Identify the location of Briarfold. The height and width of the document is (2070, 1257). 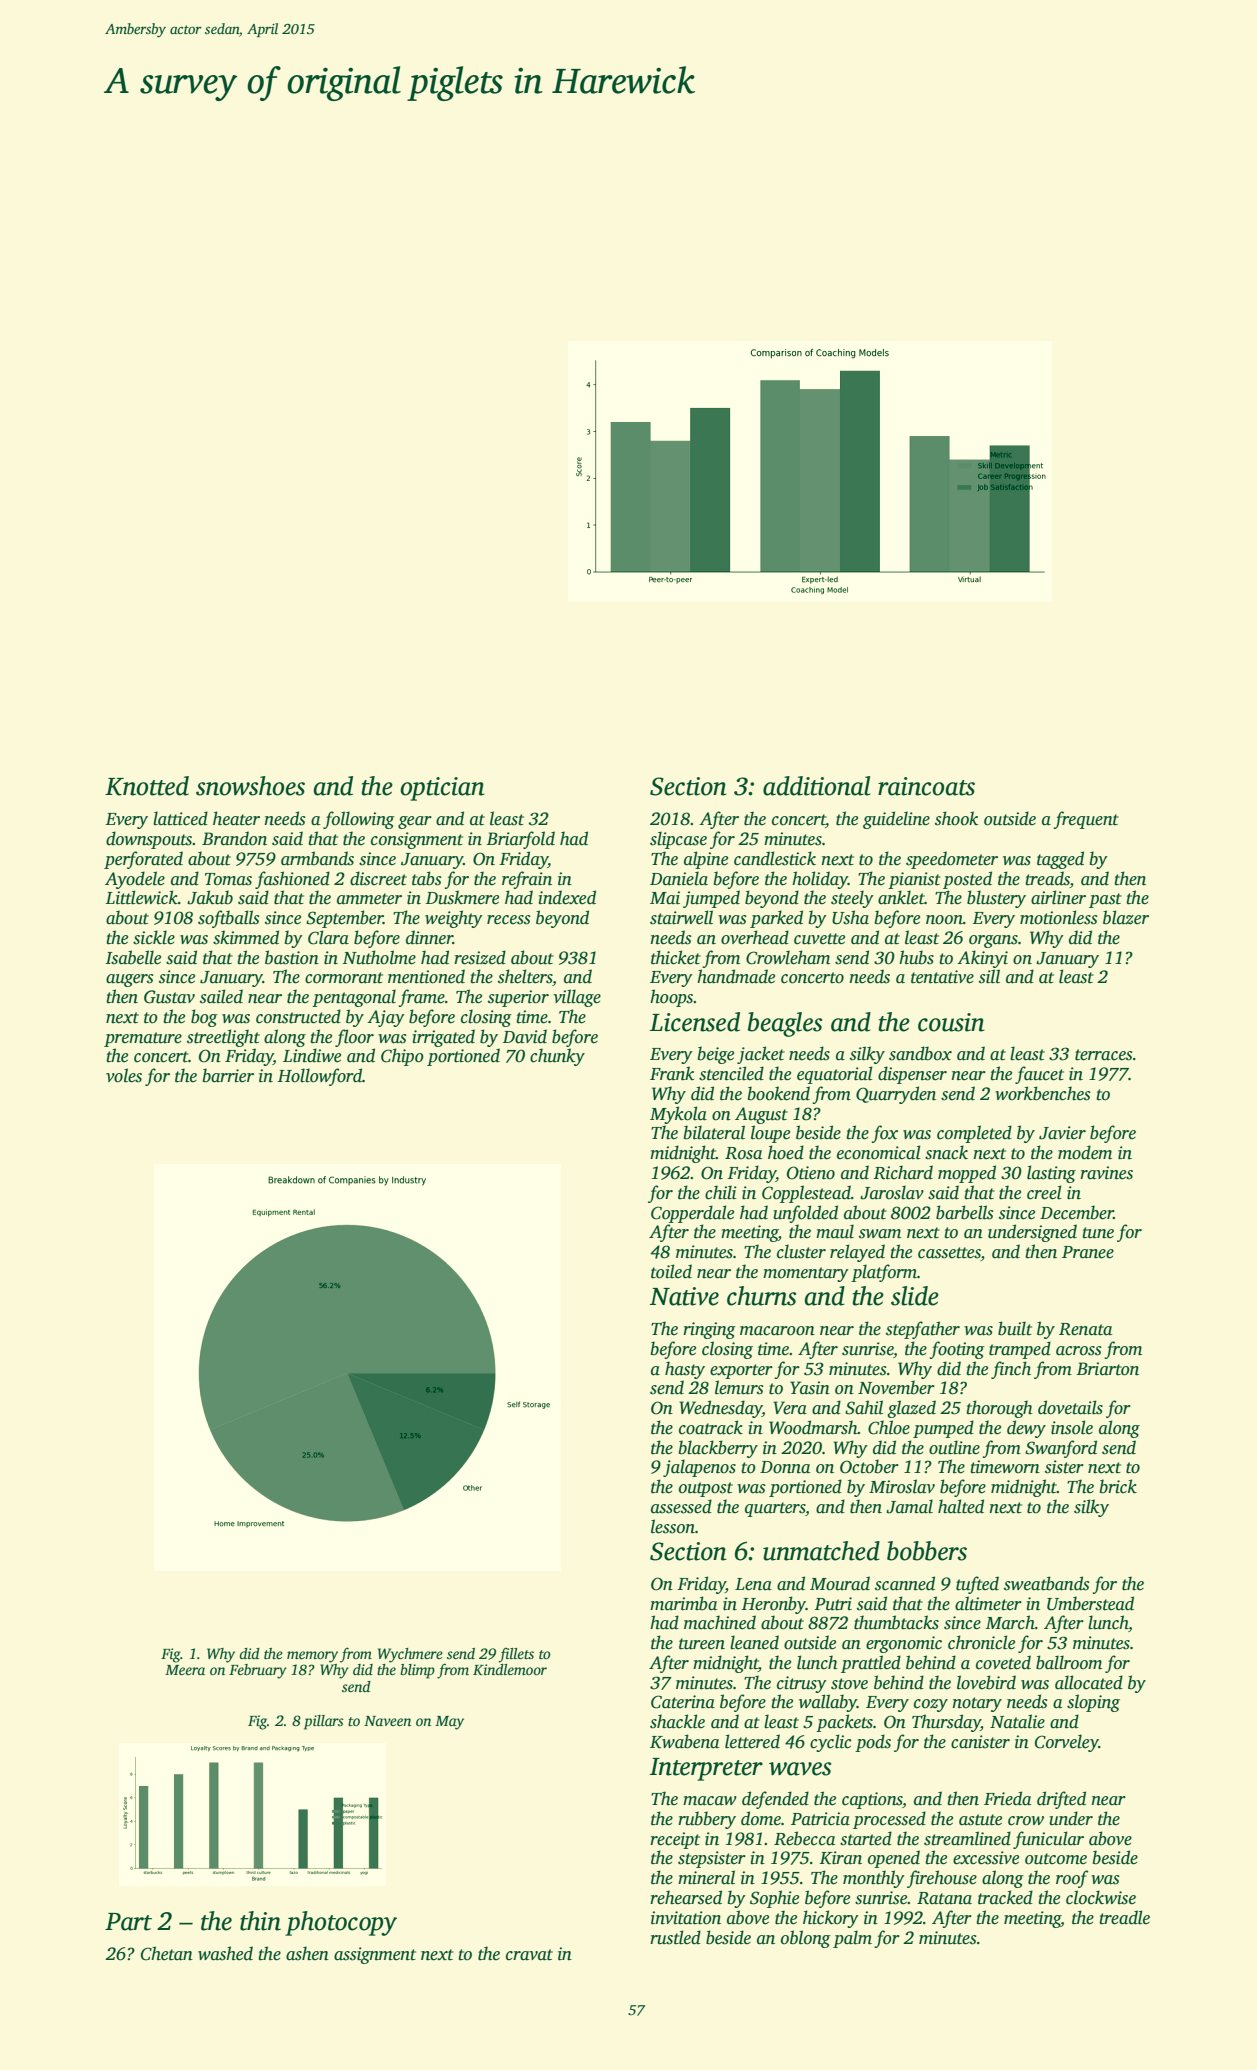
(520, 840).
